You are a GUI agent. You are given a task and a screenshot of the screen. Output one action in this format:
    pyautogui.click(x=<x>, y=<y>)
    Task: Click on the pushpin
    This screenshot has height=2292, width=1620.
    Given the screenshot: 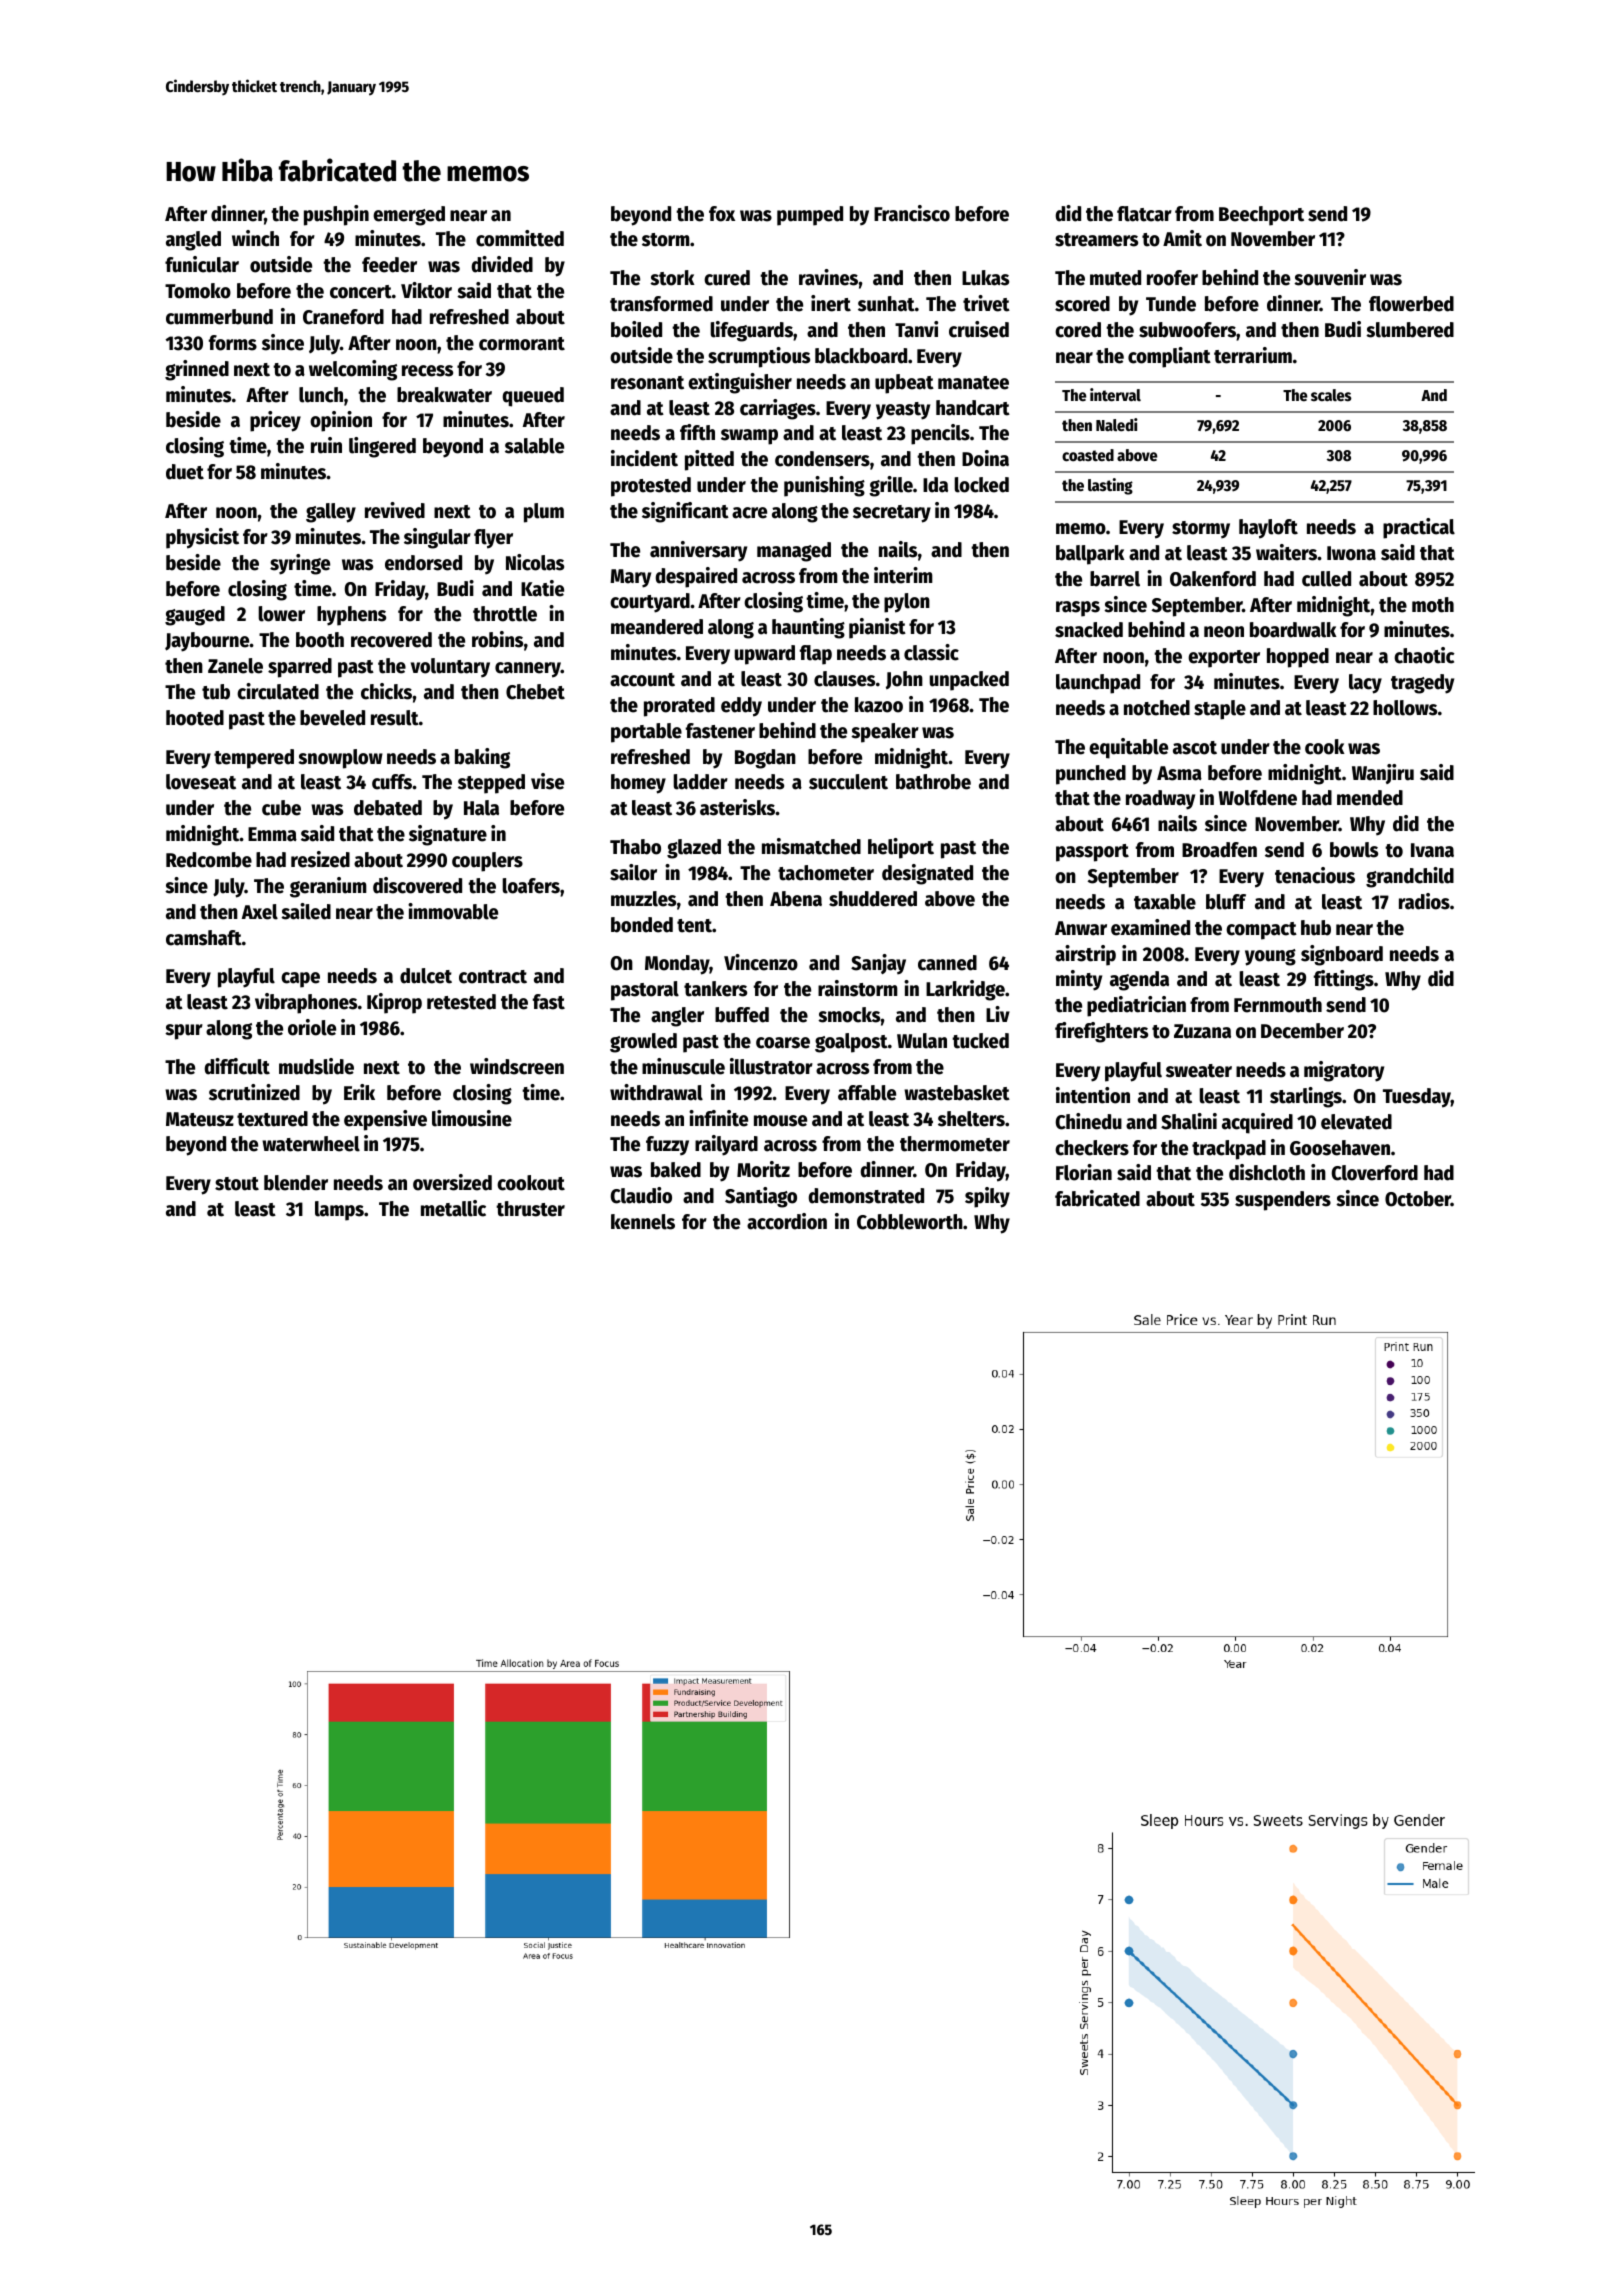 What is the action you would take?
    pyautogui.click(x=336, y=215)
